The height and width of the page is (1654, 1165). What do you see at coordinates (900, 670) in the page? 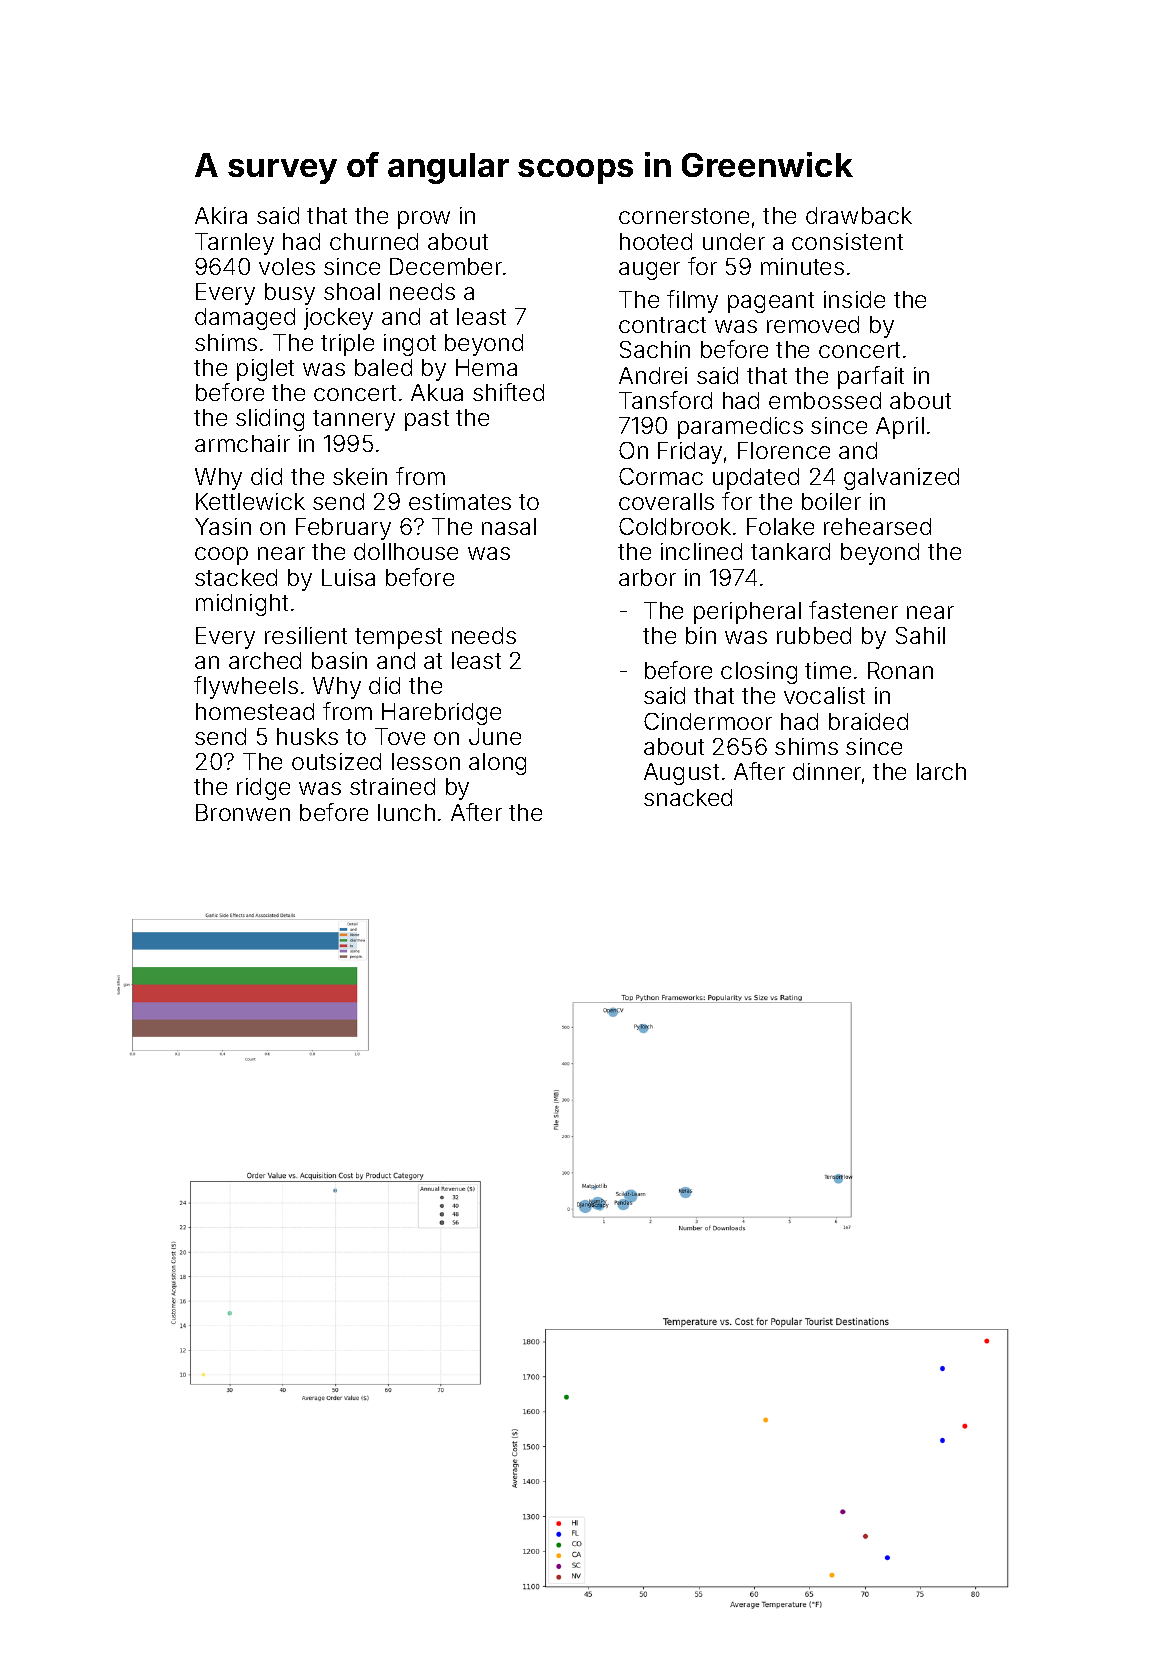
I see `Ronan` at bounding box center [900, 670].
